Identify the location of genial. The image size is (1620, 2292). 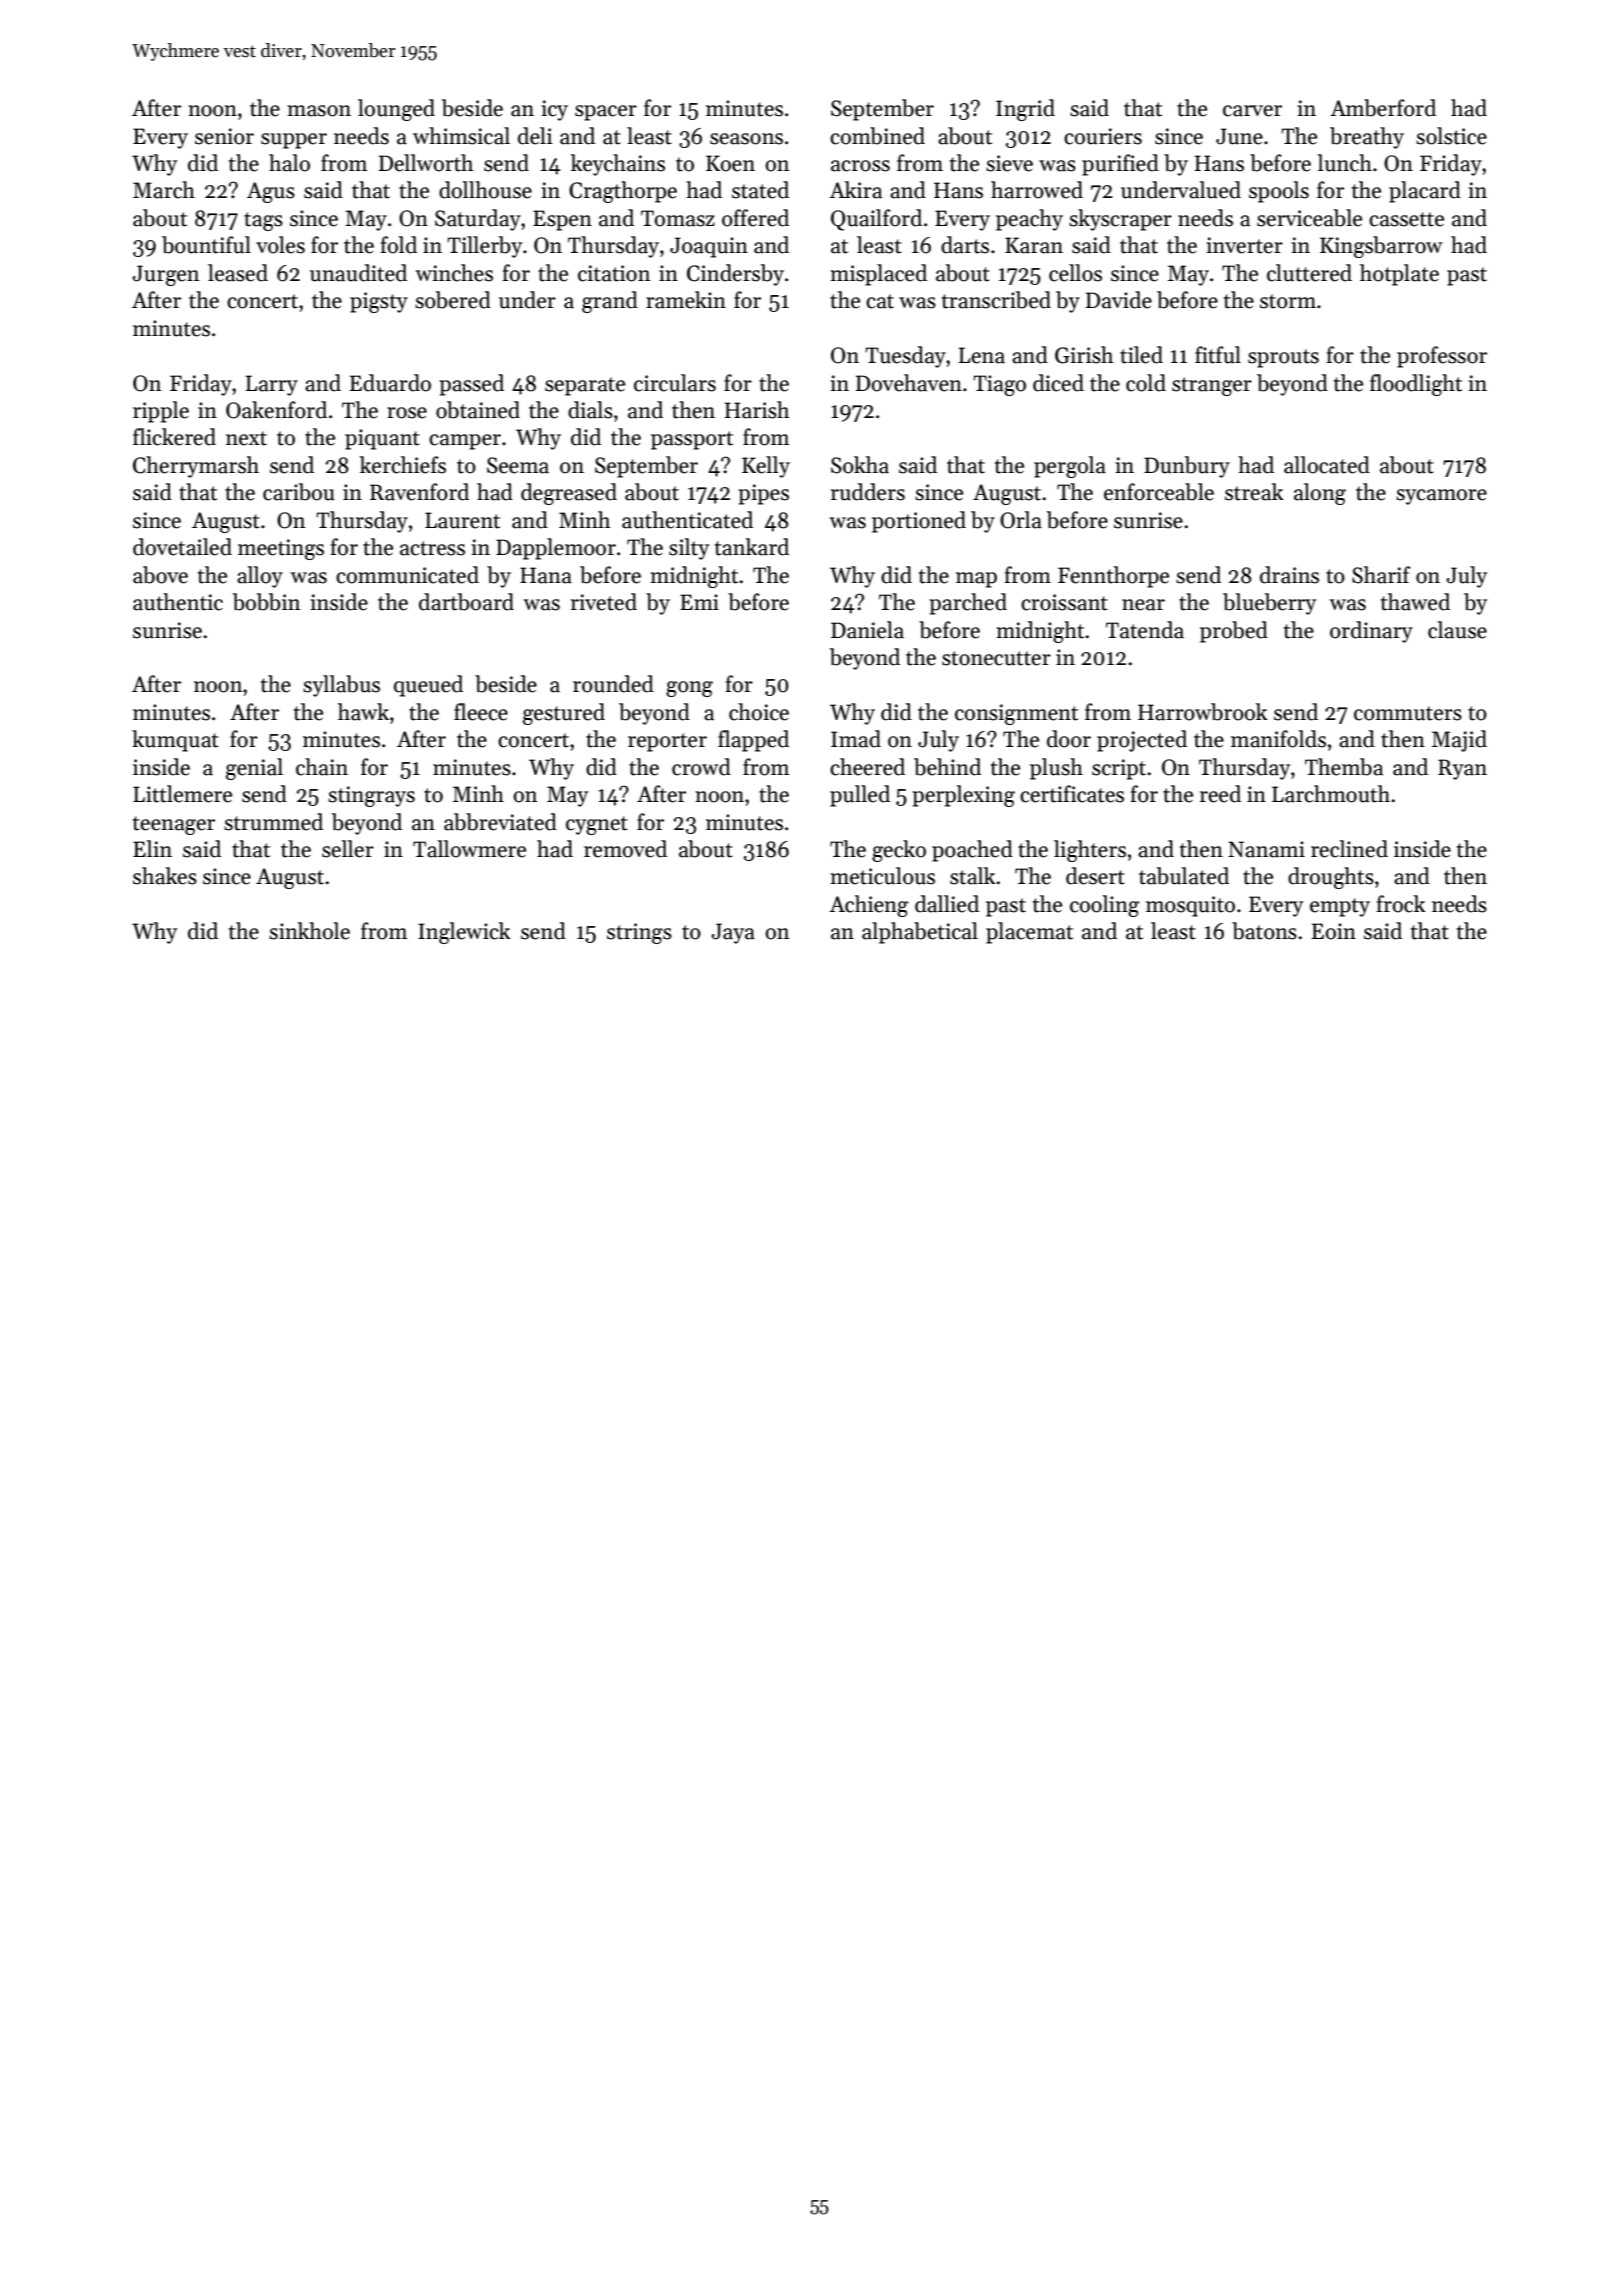
(254, 769).
